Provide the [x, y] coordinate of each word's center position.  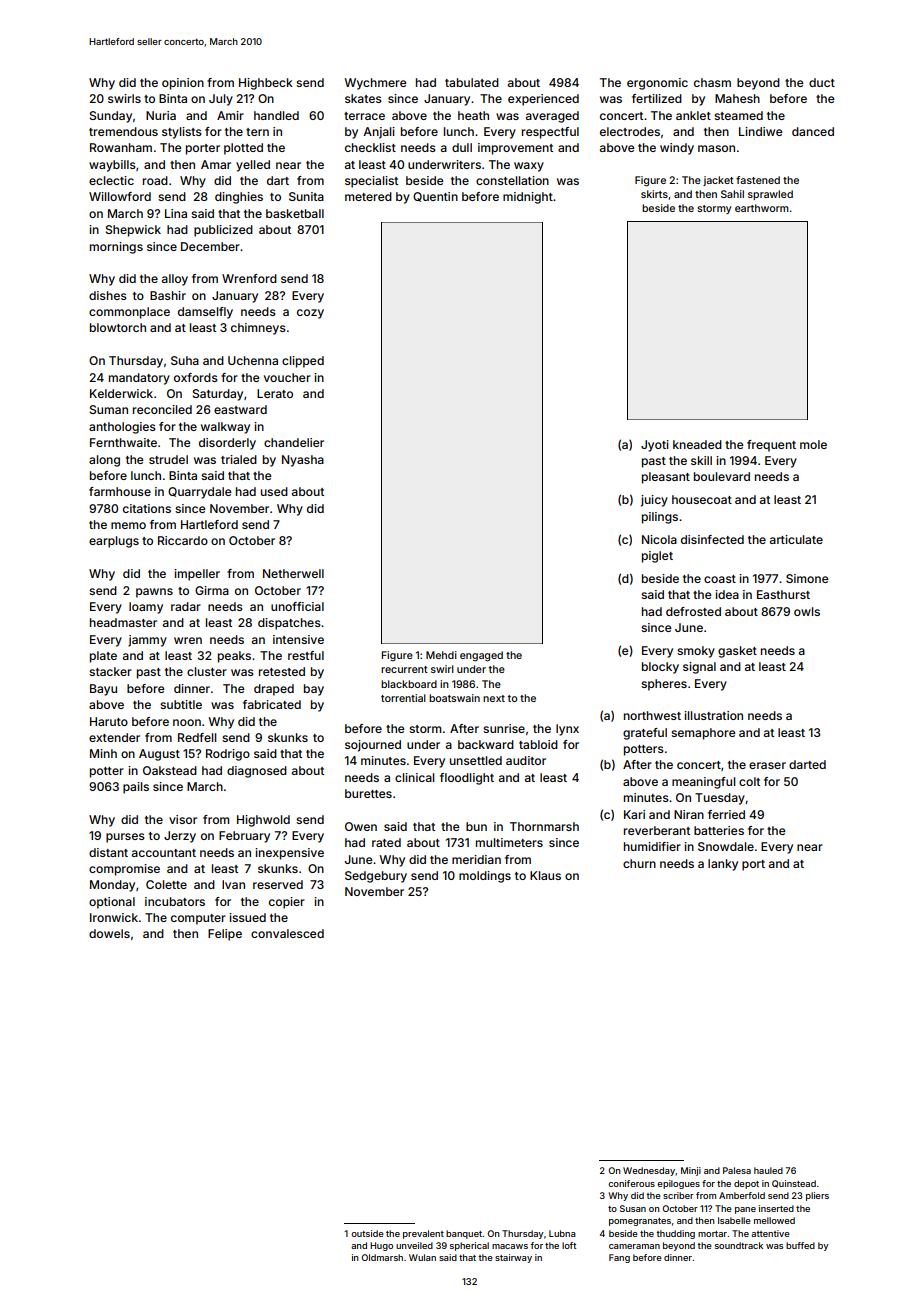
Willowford [120, 196]
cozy [310, 314]
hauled [768, 1170]
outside [367, 1233]
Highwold [263, 821]
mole [813, 444]
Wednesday [649, 1171]
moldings [485, 877]
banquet [464, 1234]
